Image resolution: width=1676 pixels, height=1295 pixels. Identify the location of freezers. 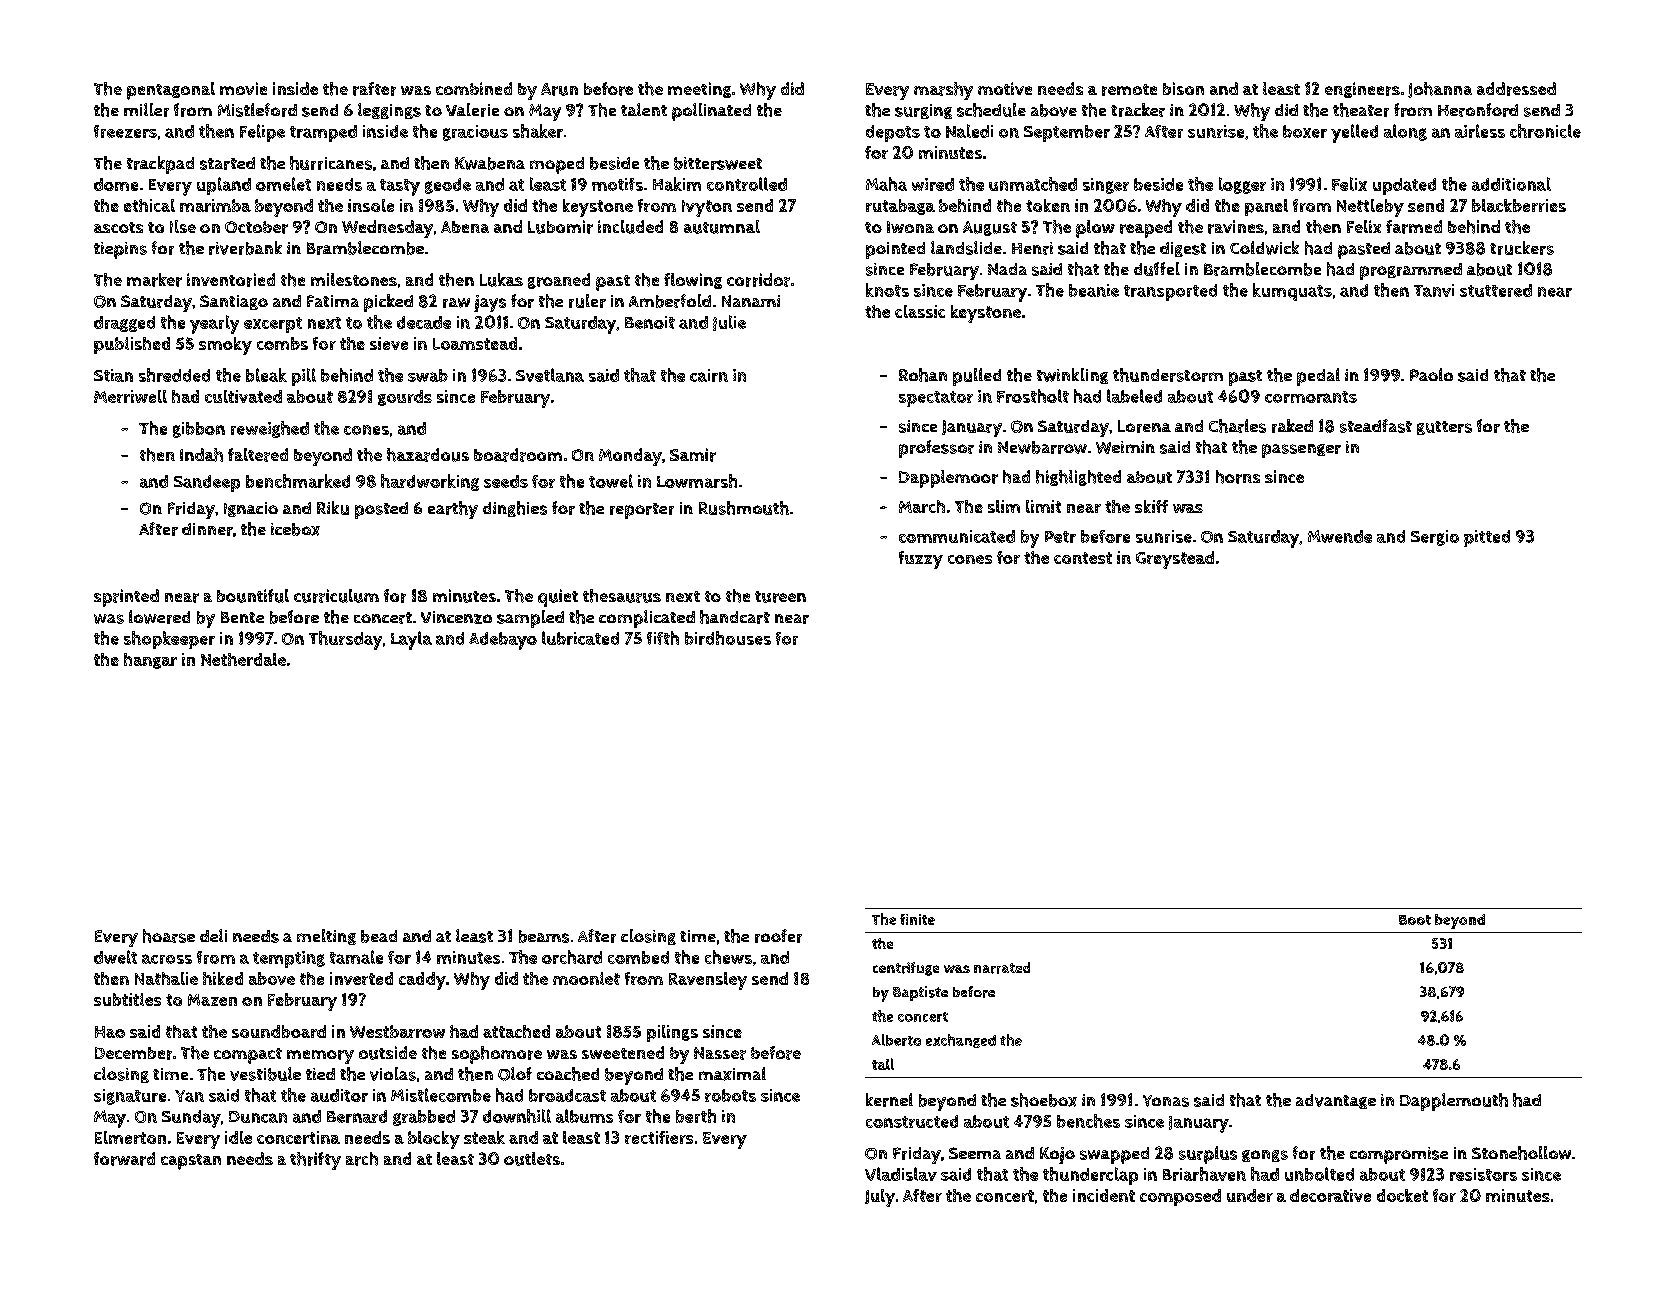
(125, 131).
